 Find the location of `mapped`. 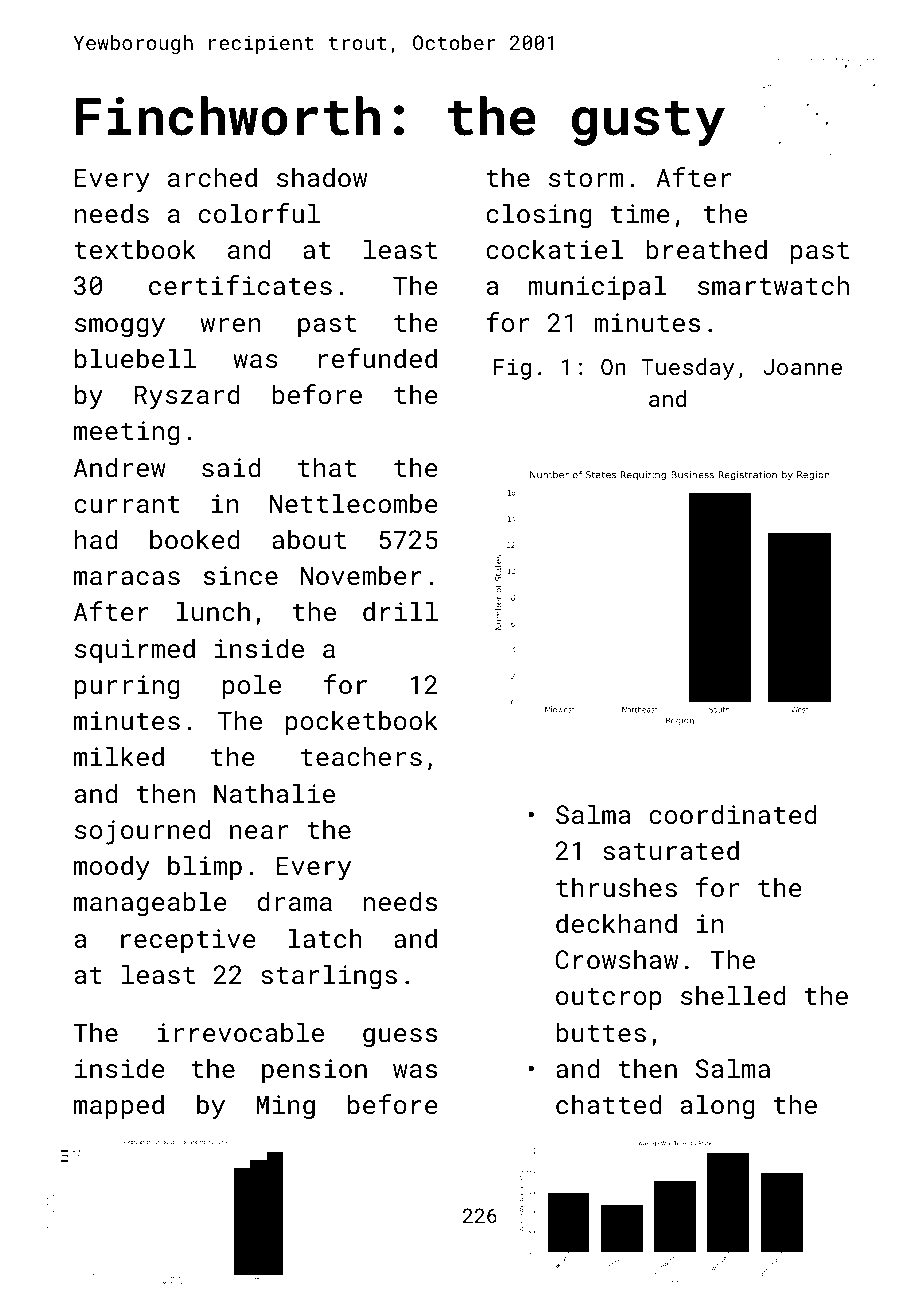

mapped is located at coordinates (119, 1106).
